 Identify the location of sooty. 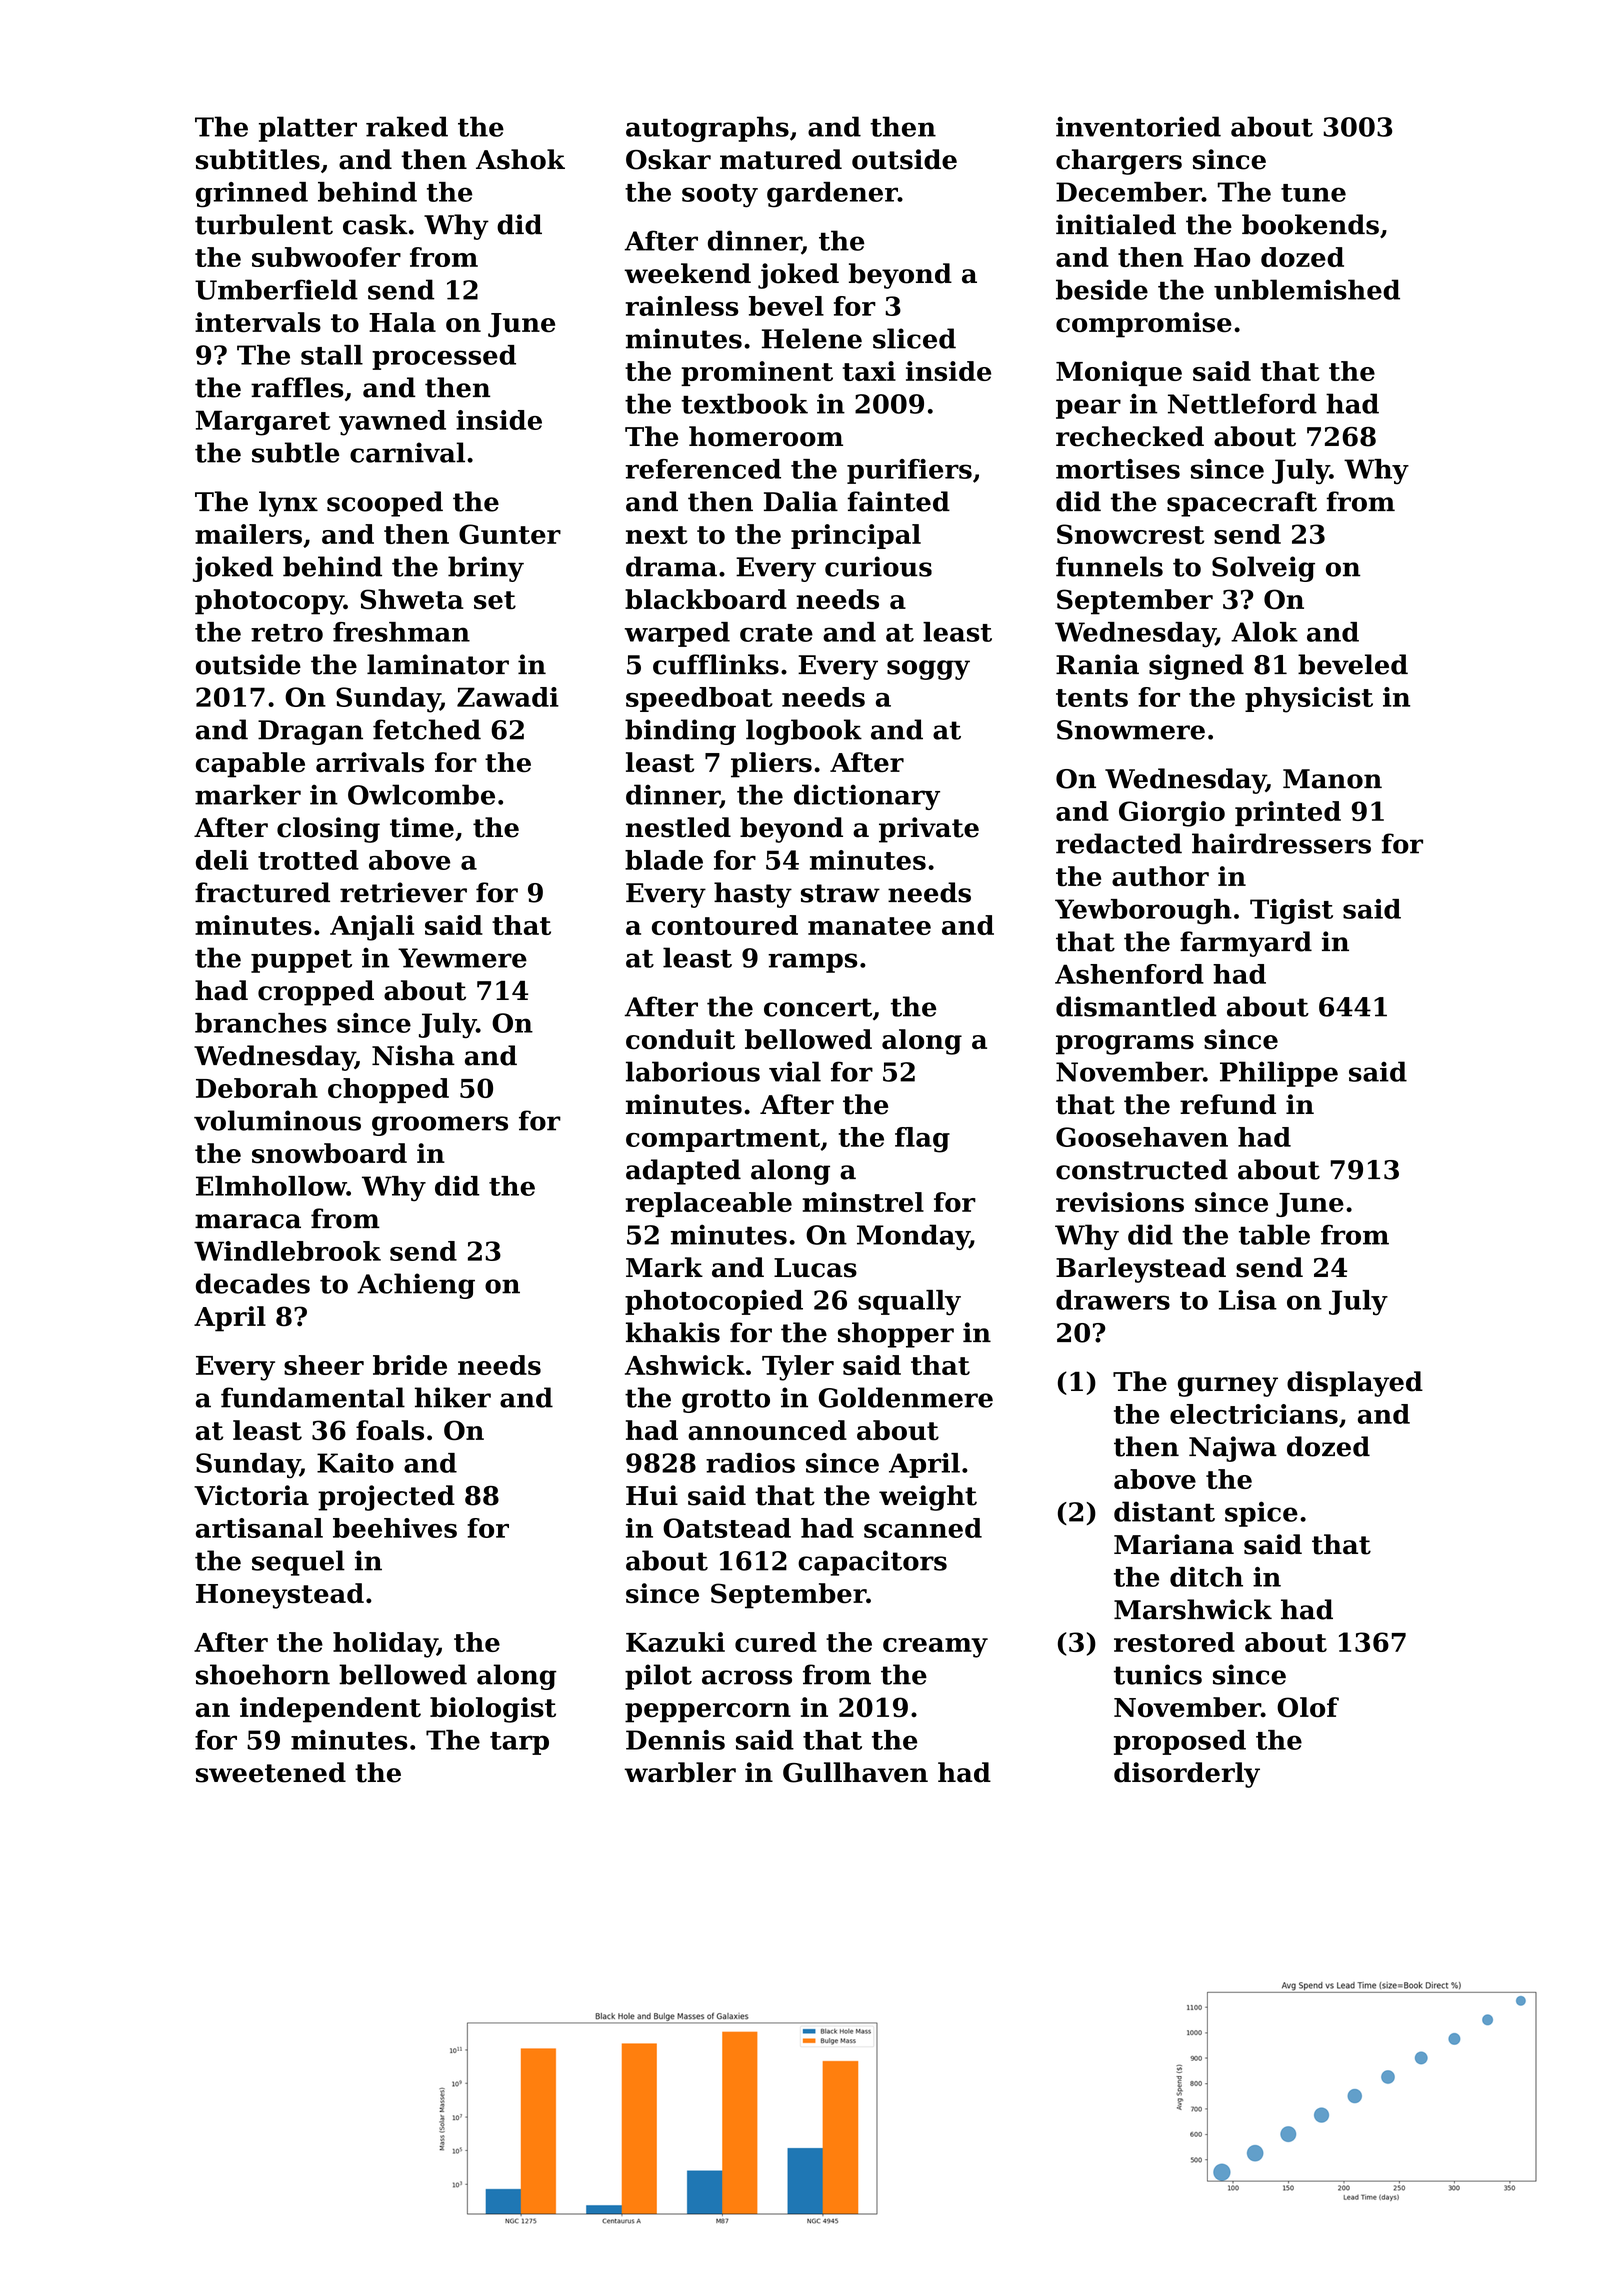
(720, 196).
